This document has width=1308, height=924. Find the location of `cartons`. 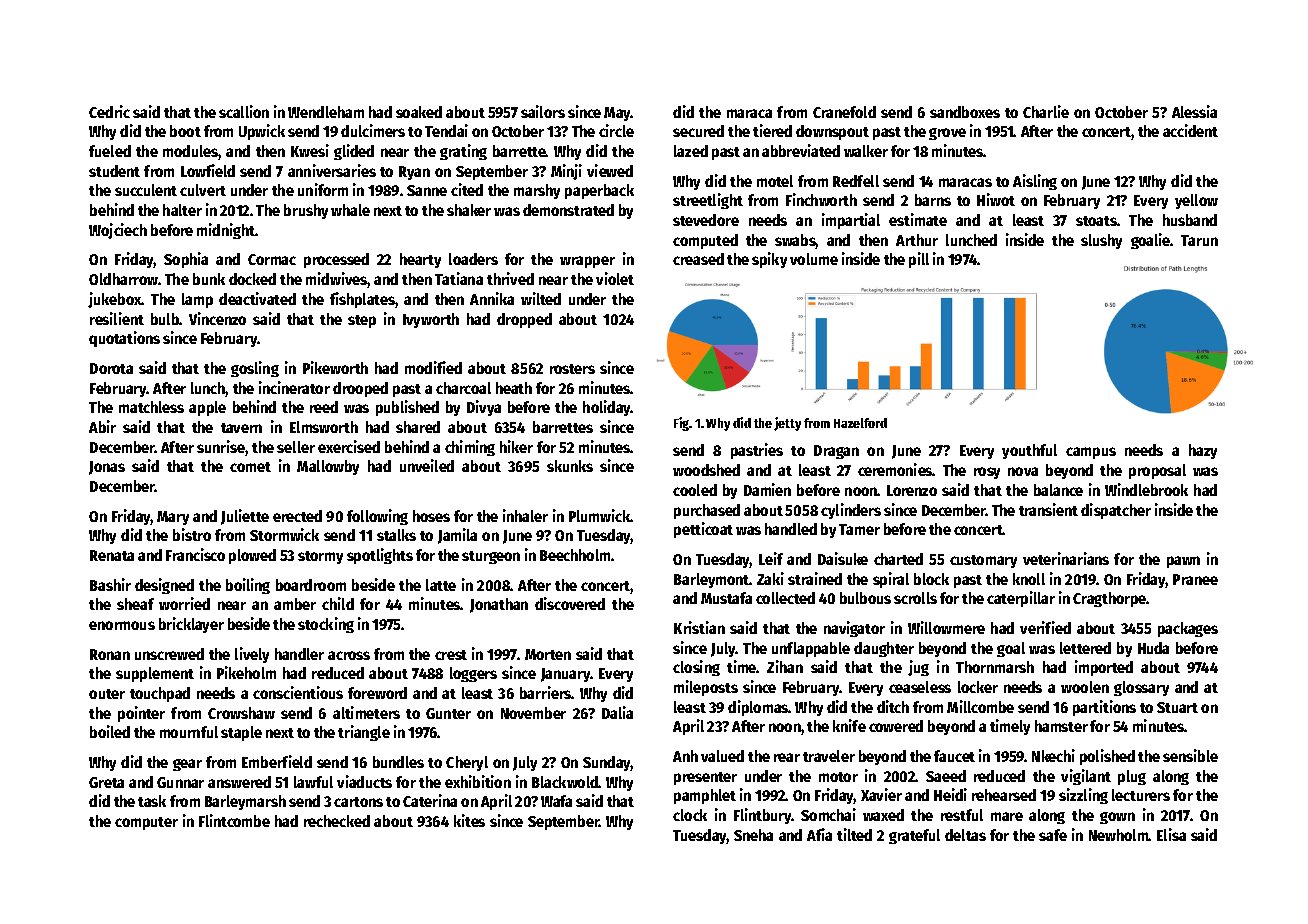

cartons is located at coordinates (358, 802).
